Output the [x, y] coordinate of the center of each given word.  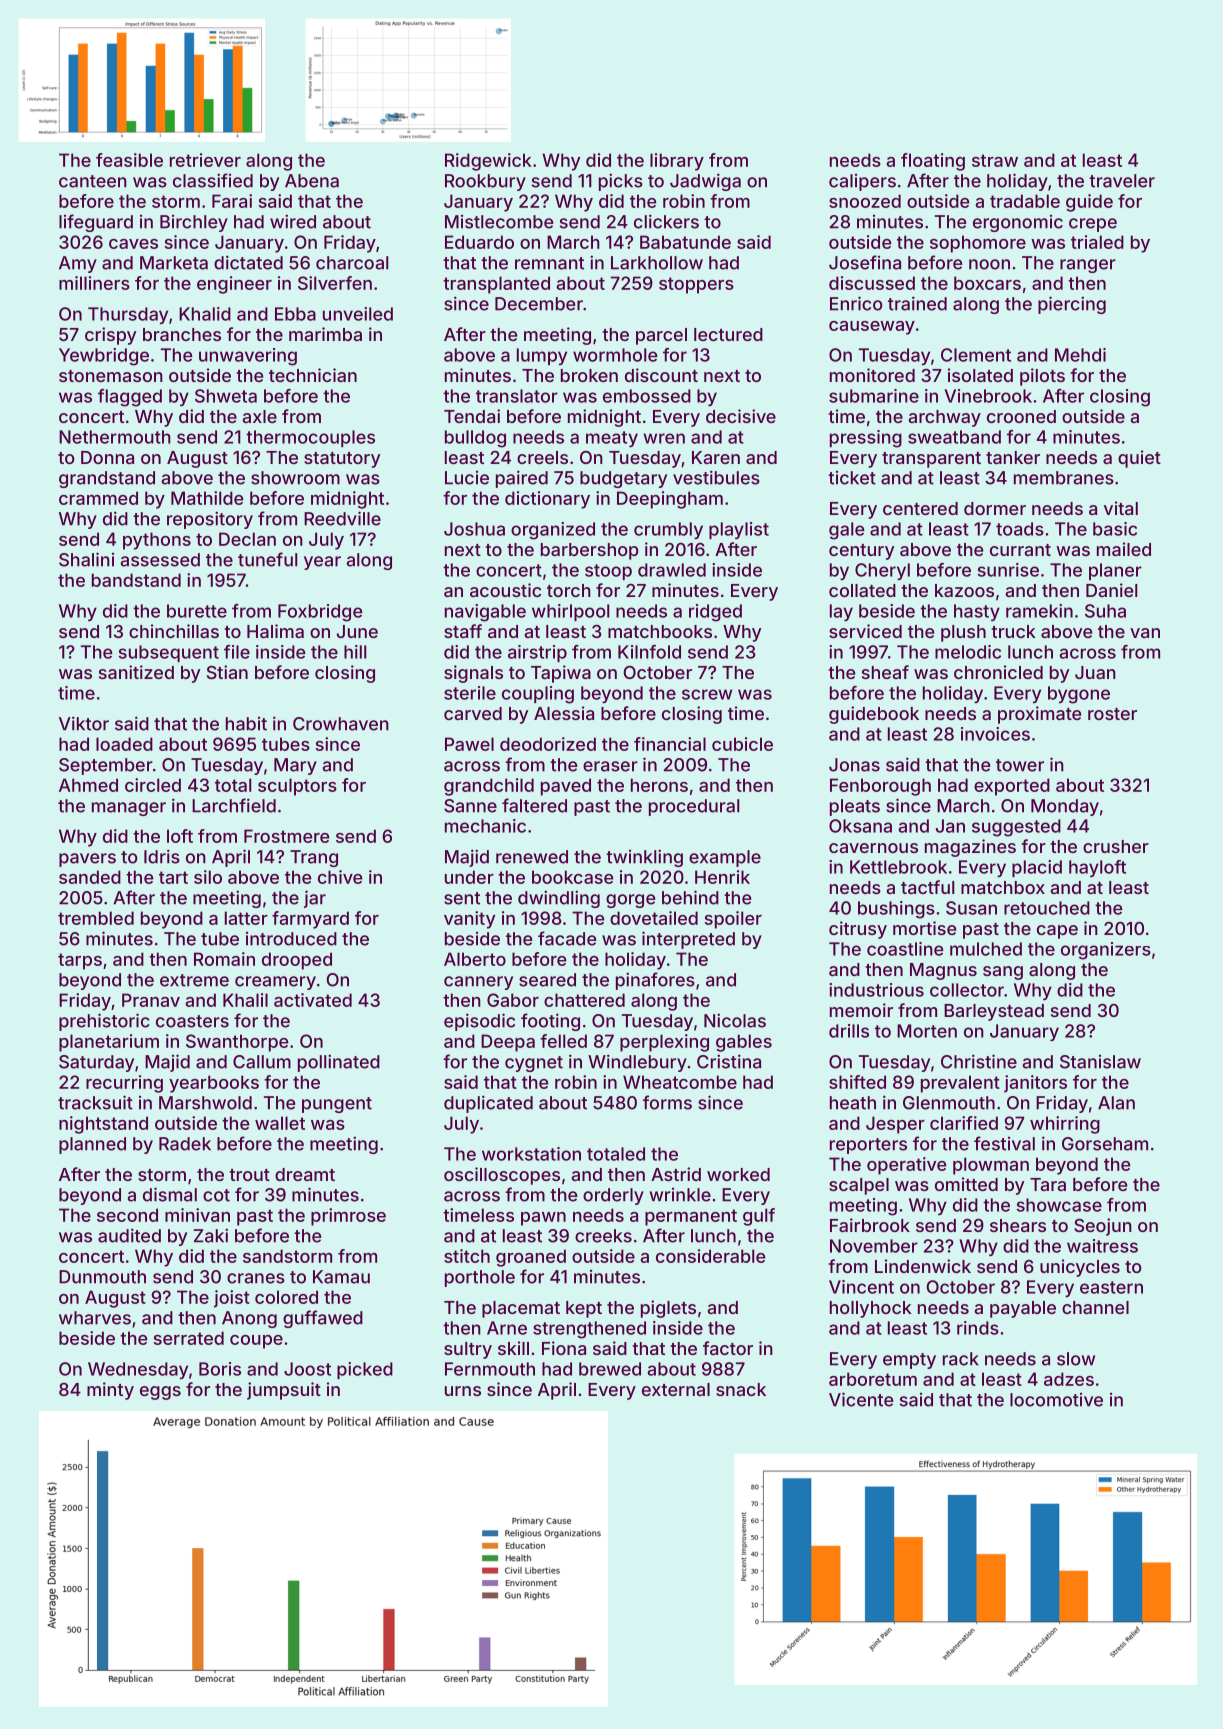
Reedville [342, 518]
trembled [96, 918]
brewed [610, 1369]
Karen [716, 457]
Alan [1116, 1103]
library [677, 162]
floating [933, 162]
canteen [93, 181]
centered [920, 508]
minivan [197, 1215]
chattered [584, 1000]
